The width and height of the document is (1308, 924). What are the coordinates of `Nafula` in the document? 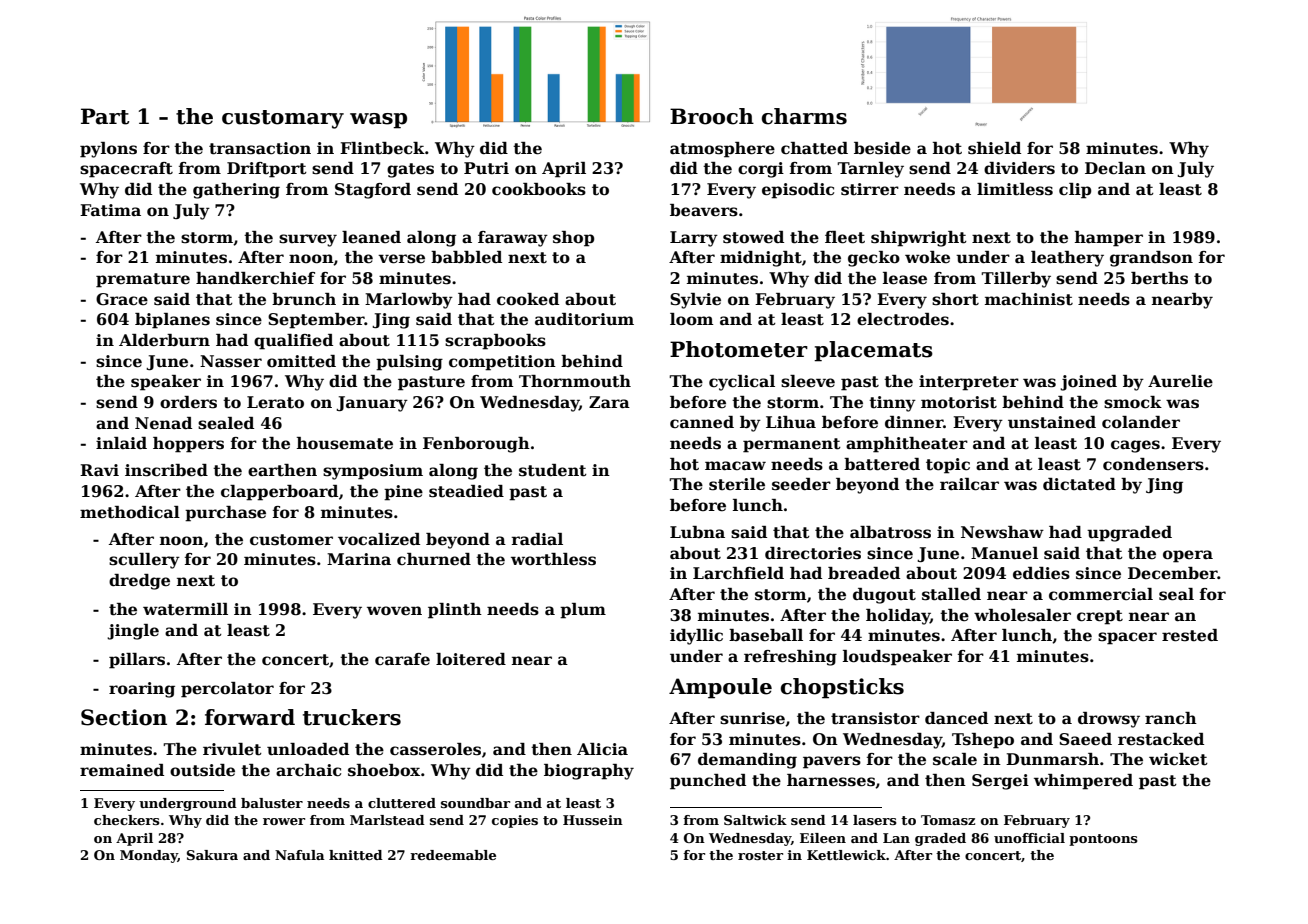 It's located at (300, 855).
